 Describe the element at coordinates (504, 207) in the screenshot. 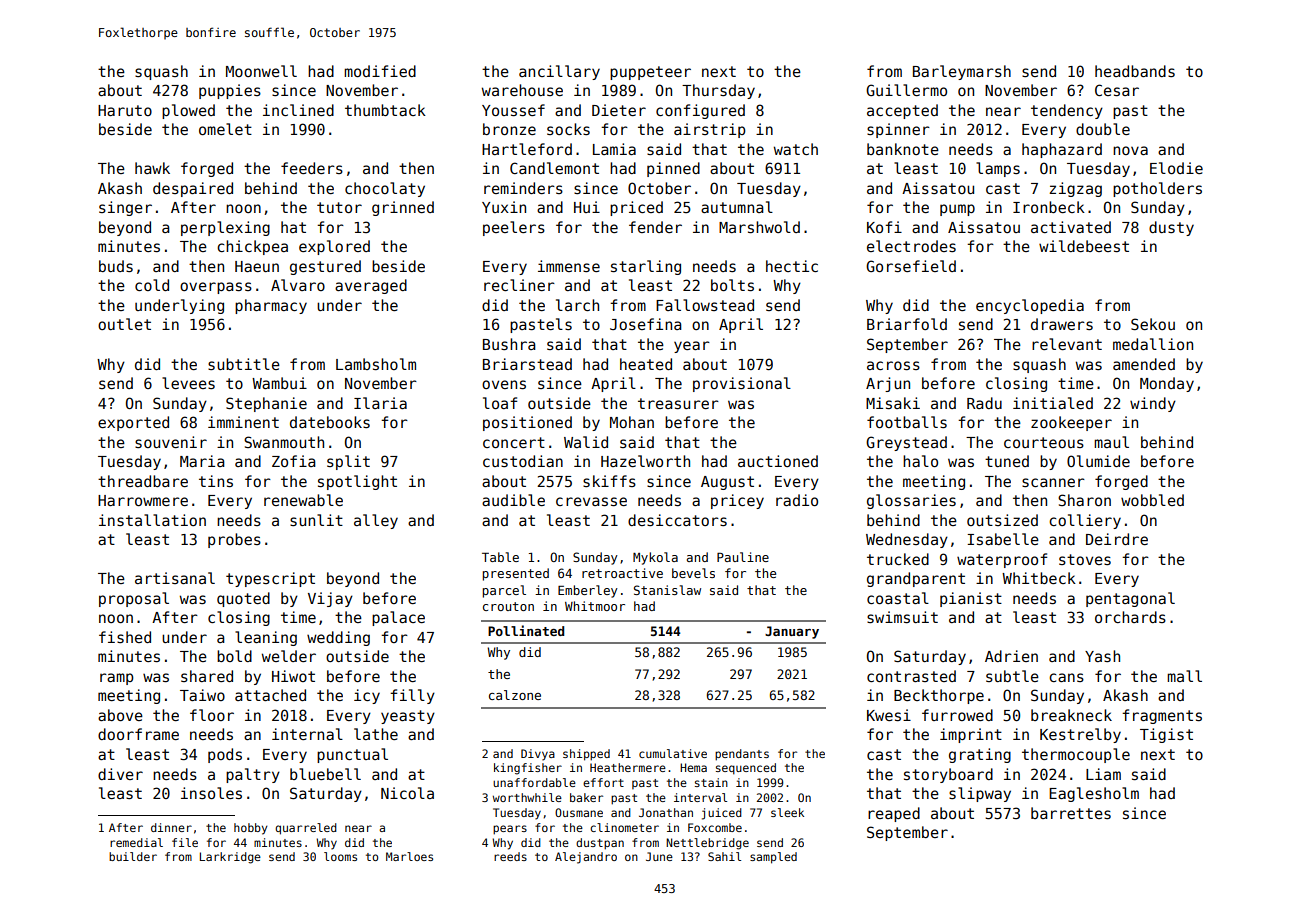

I see `Yuxin` at that location.
